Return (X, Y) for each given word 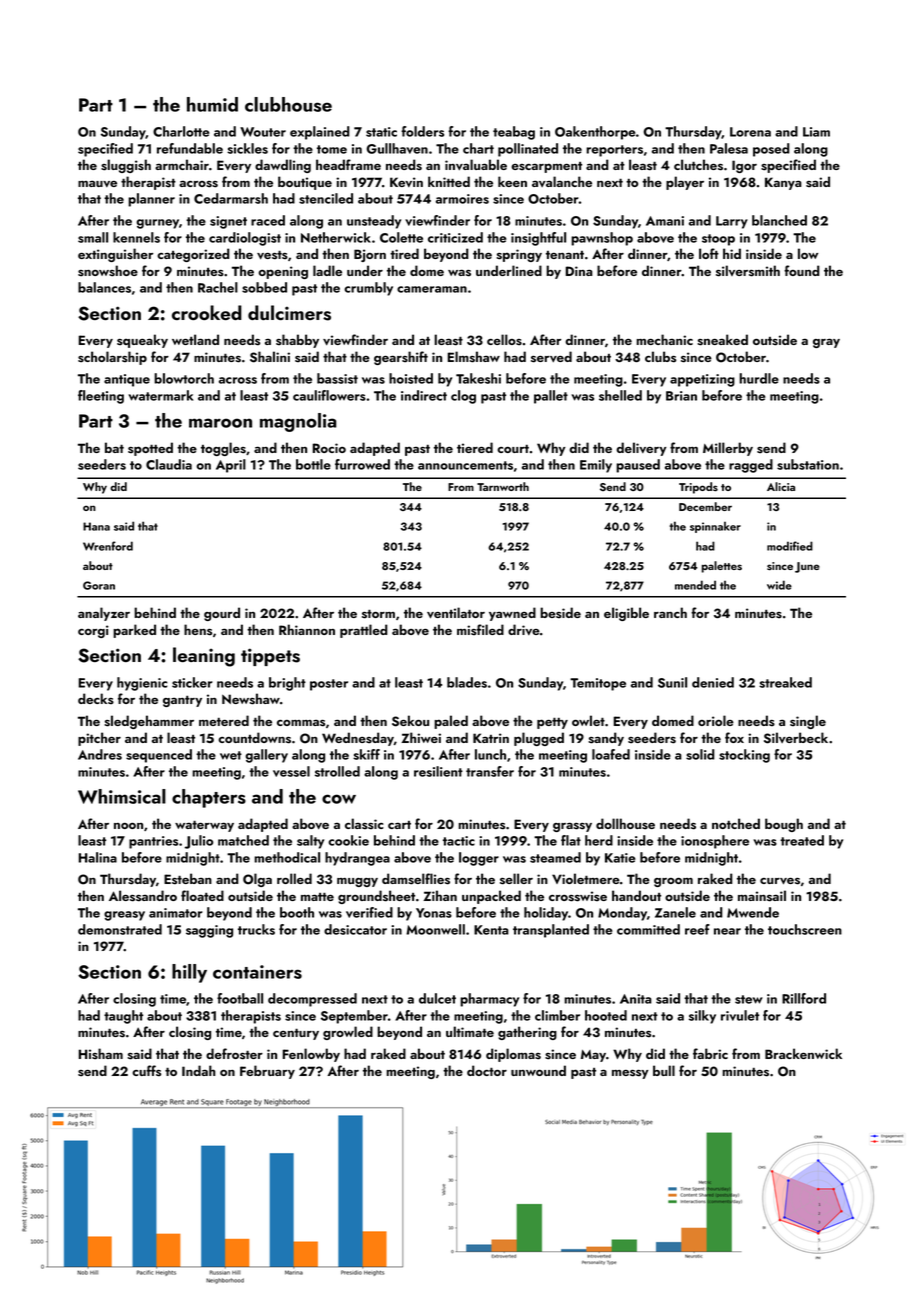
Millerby (728, 449)
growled (348, 1033)
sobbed (264, 287)
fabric (710, 1053)
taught (123, 1017)
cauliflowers (329, 395)
